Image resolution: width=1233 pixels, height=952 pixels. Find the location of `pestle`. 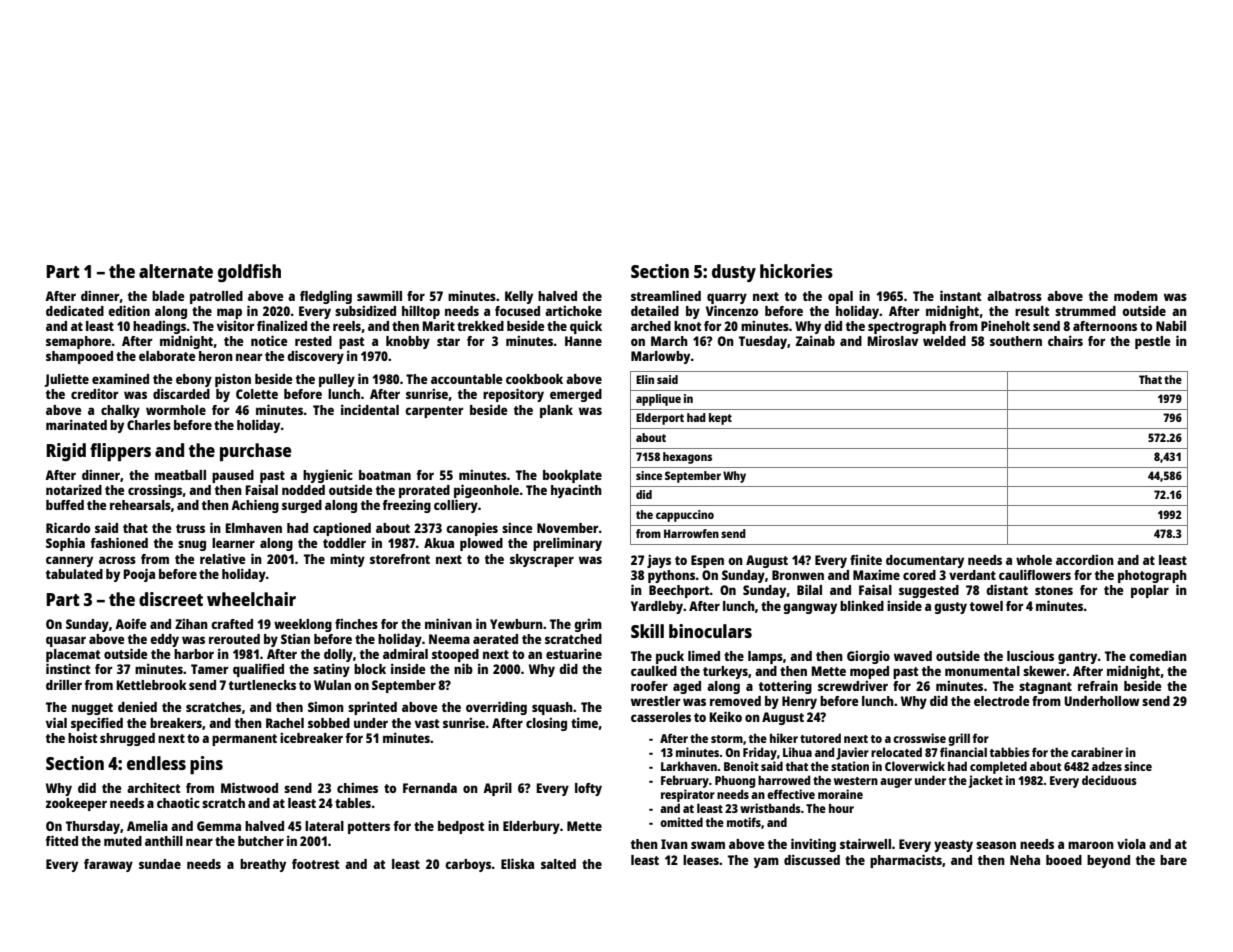

pestle is located at coordinates (1152, 342).
